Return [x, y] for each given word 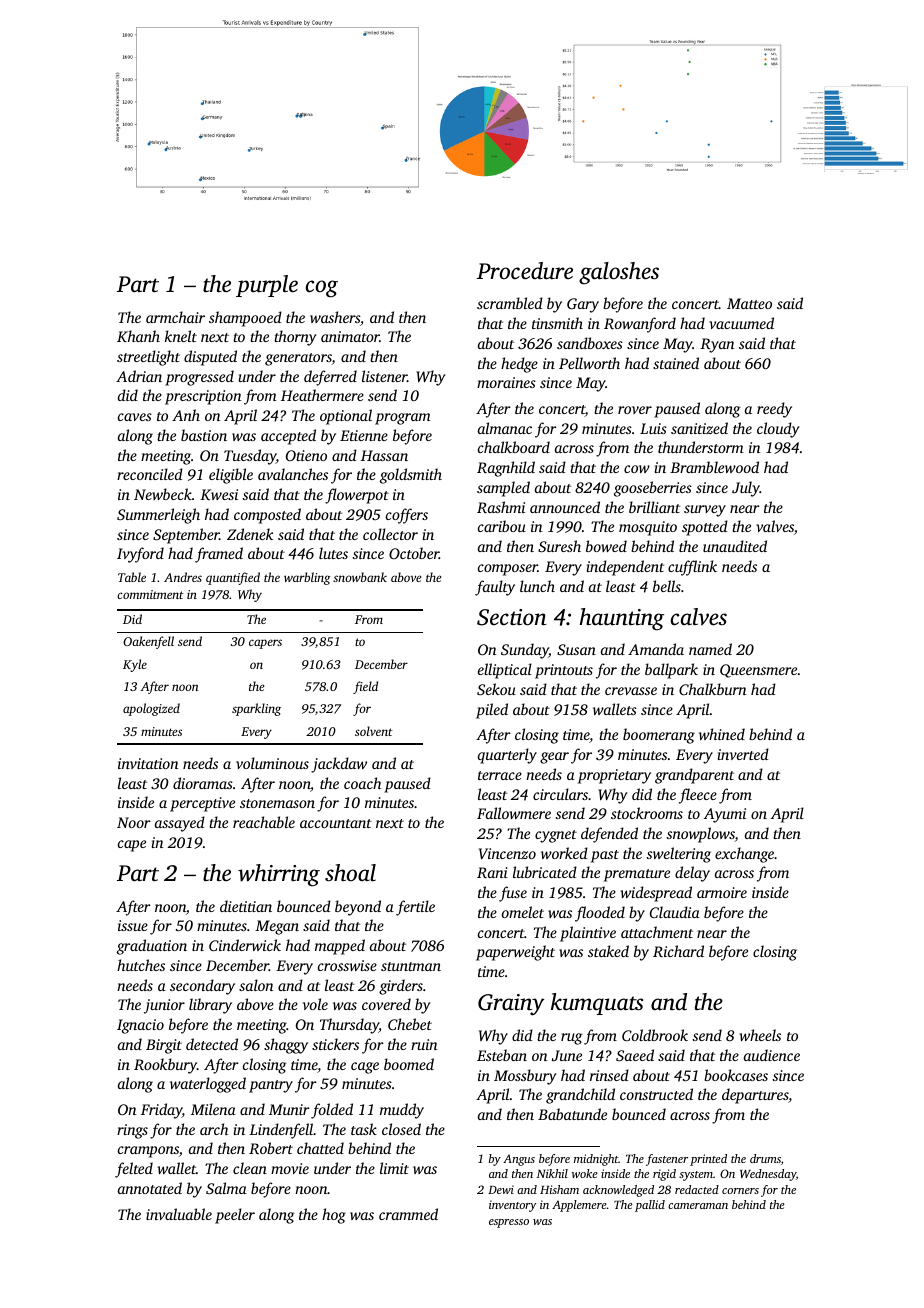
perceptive [202, 804]
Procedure [525, 271]
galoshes [619, 273]
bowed [606, 546]
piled [492, 711]
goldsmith [411, 476]
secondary [202, 987]
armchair [175, 317]
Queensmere [758, 671]
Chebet [410, 1024]
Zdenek [250, 534]
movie [290, 1168]
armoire [722, 892]
